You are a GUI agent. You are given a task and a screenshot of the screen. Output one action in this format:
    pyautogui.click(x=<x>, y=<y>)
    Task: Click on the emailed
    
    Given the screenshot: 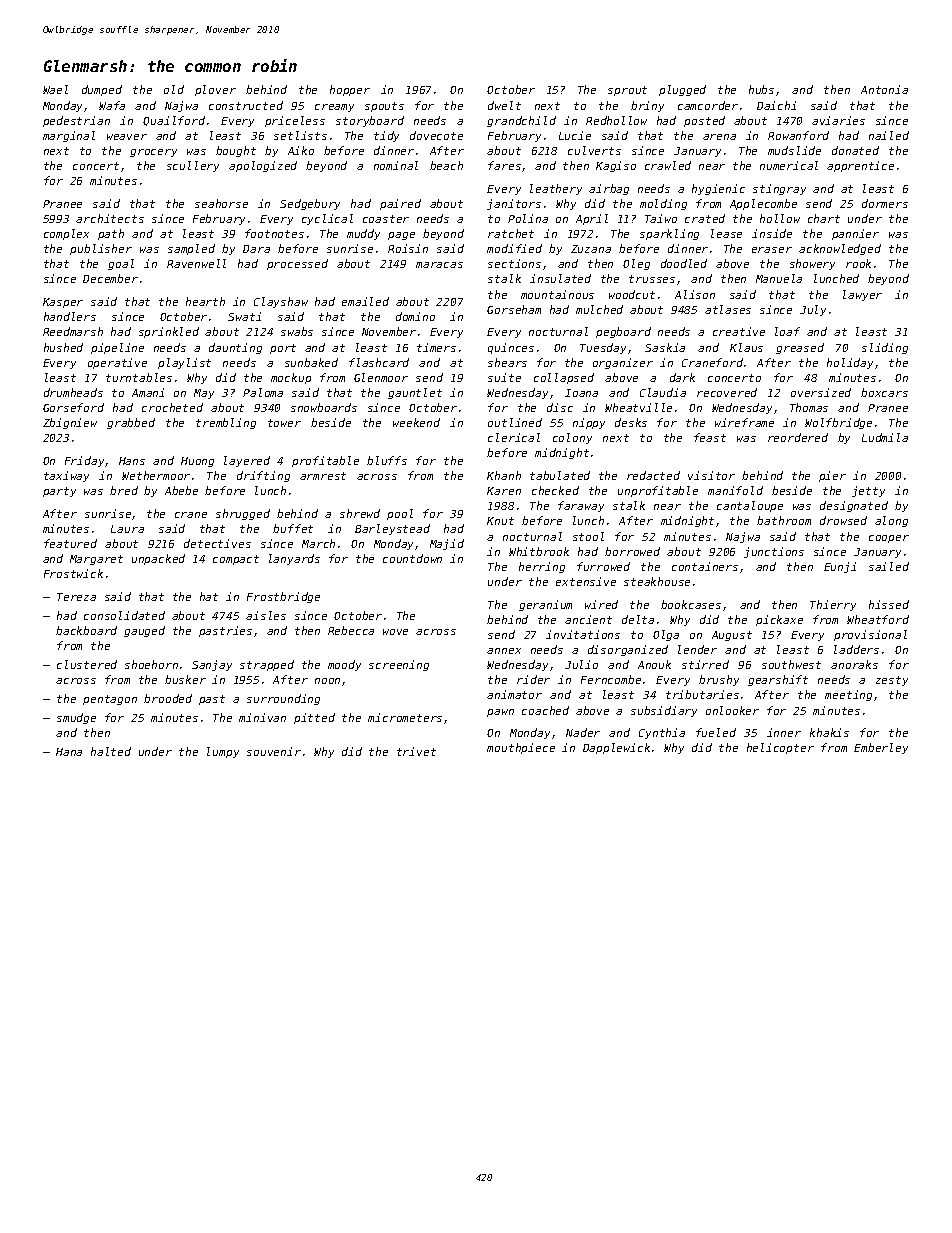 What is the action you would take?
    pyautogui.click(x=365, y=301)
